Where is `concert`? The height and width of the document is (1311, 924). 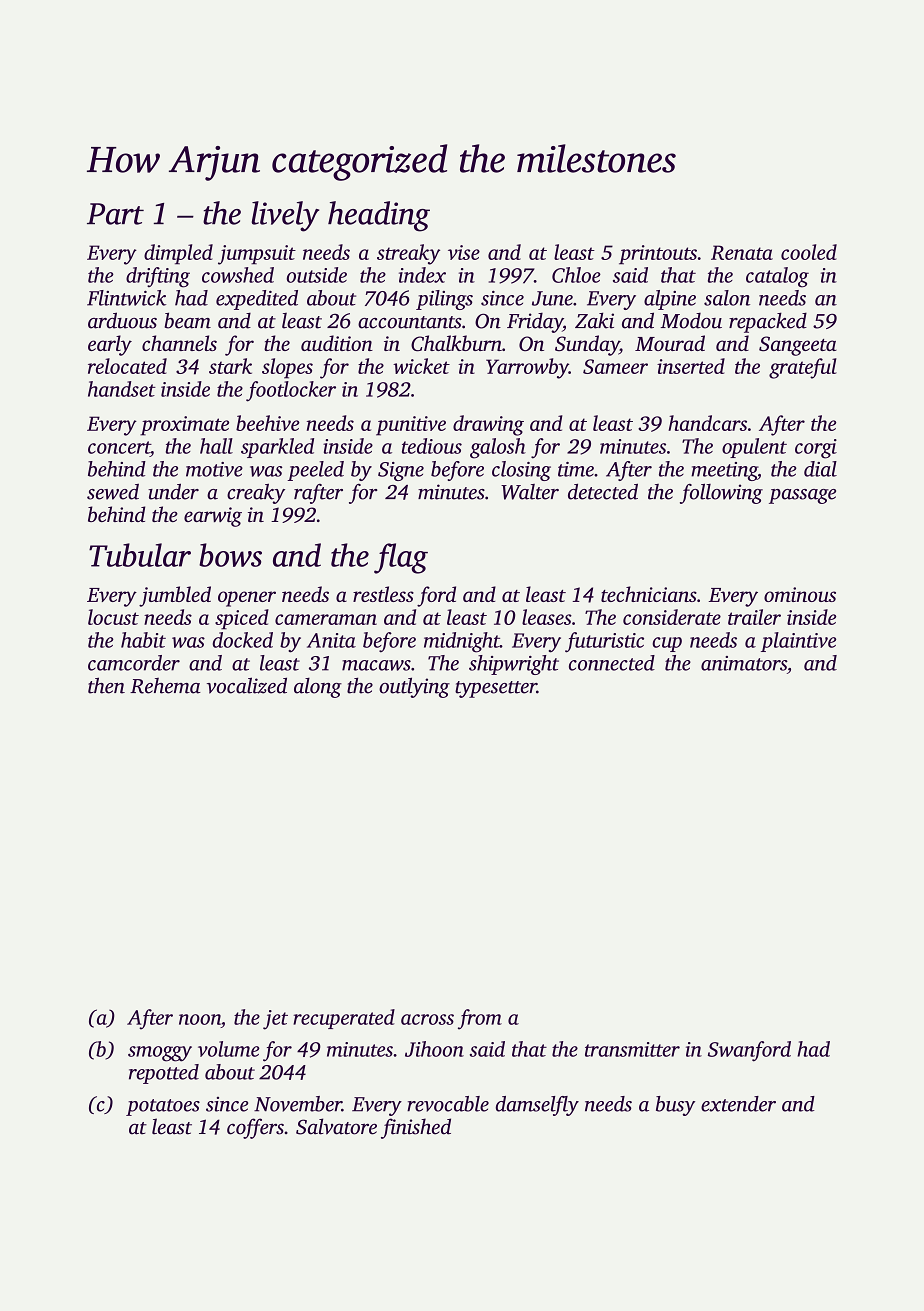 concert is located at coordinates (119, 447).
